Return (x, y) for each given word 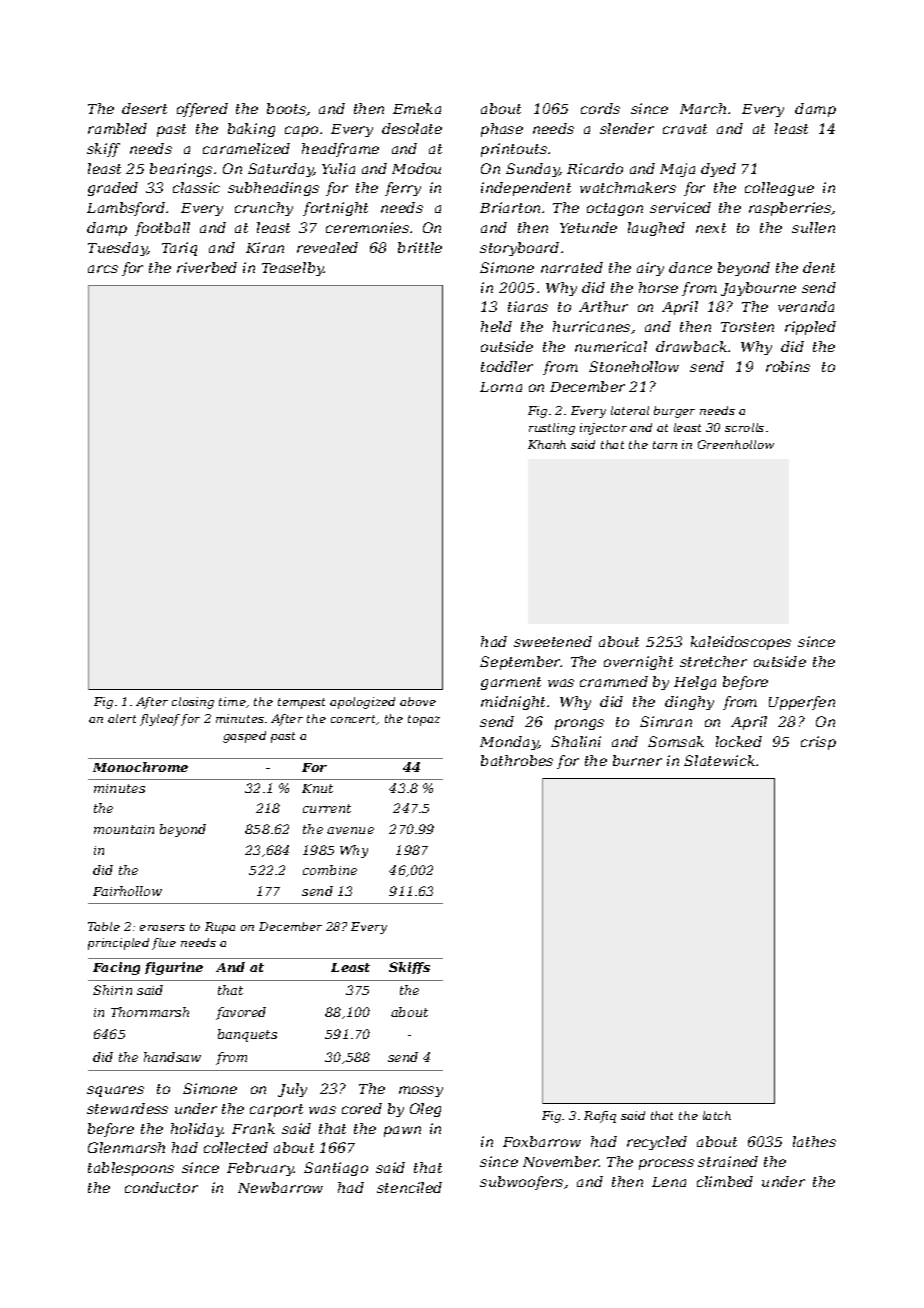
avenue (350, 830)
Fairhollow (127, 891)
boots (286, 108)
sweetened (553, 641)
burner (637, 760)
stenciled (409, 1187)
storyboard (519, 249)
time (232, 701)
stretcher (713, 661)
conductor (161, 1187)
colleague (779, 189)
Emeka (417, 108)
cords (600, 108)
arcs (103, 269)
